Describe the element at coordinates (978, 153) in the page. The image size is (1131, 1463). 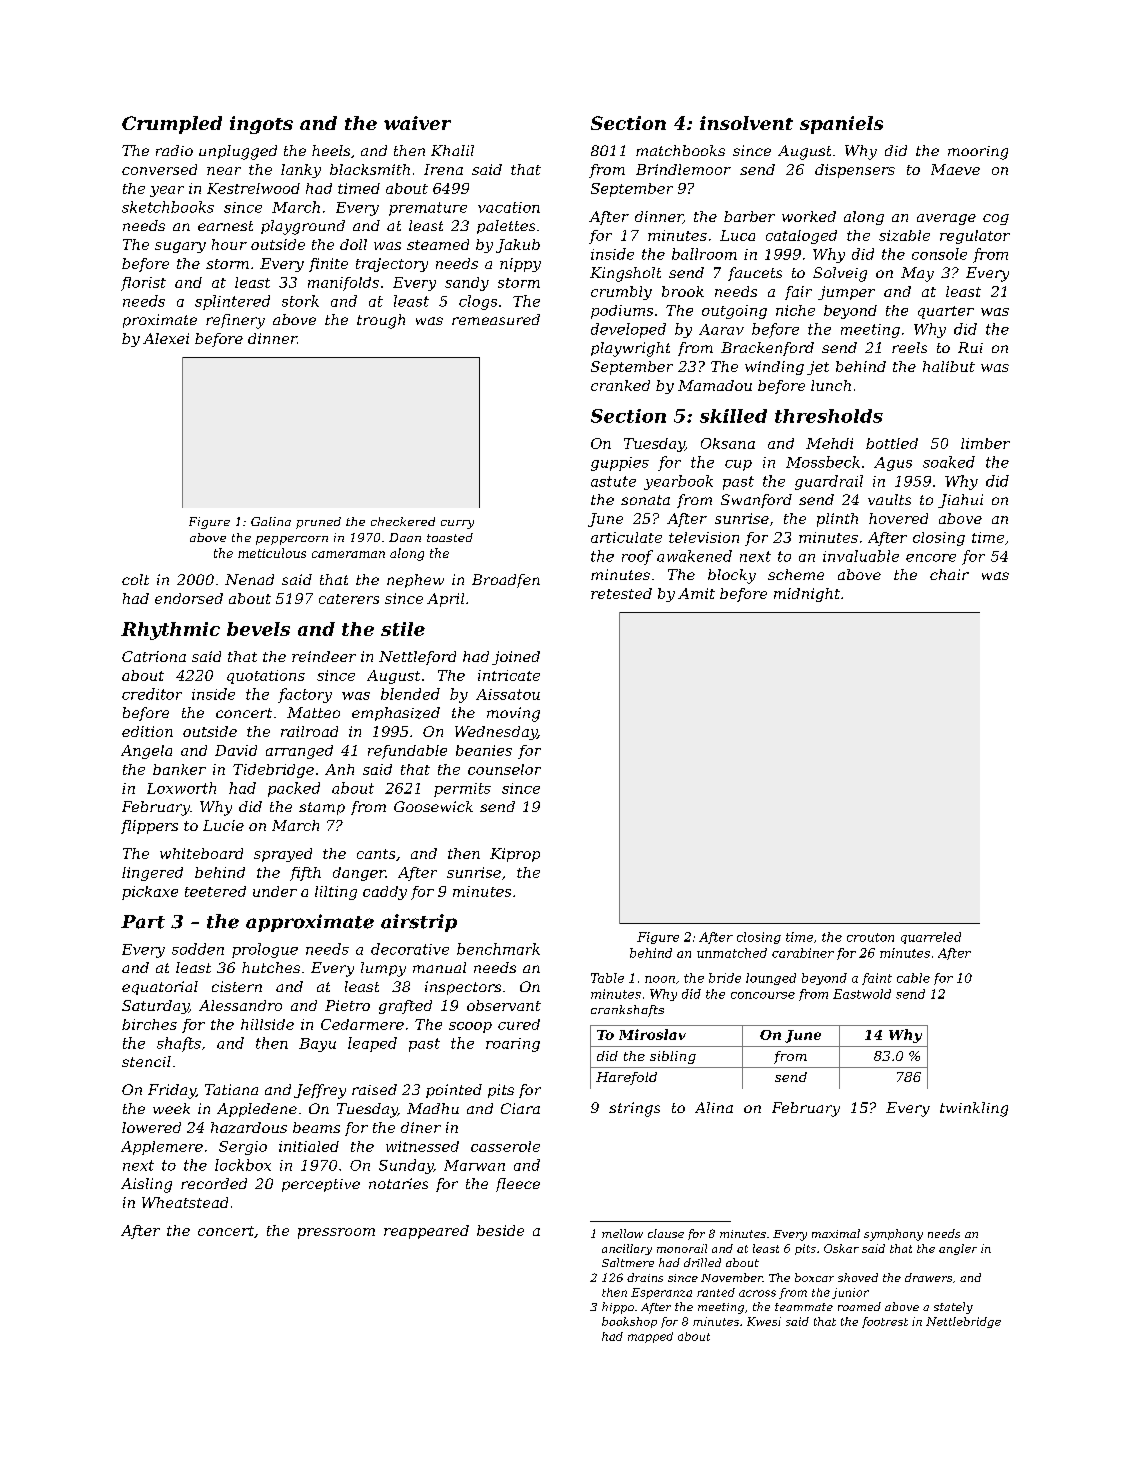
I see `mooring` at that location.
